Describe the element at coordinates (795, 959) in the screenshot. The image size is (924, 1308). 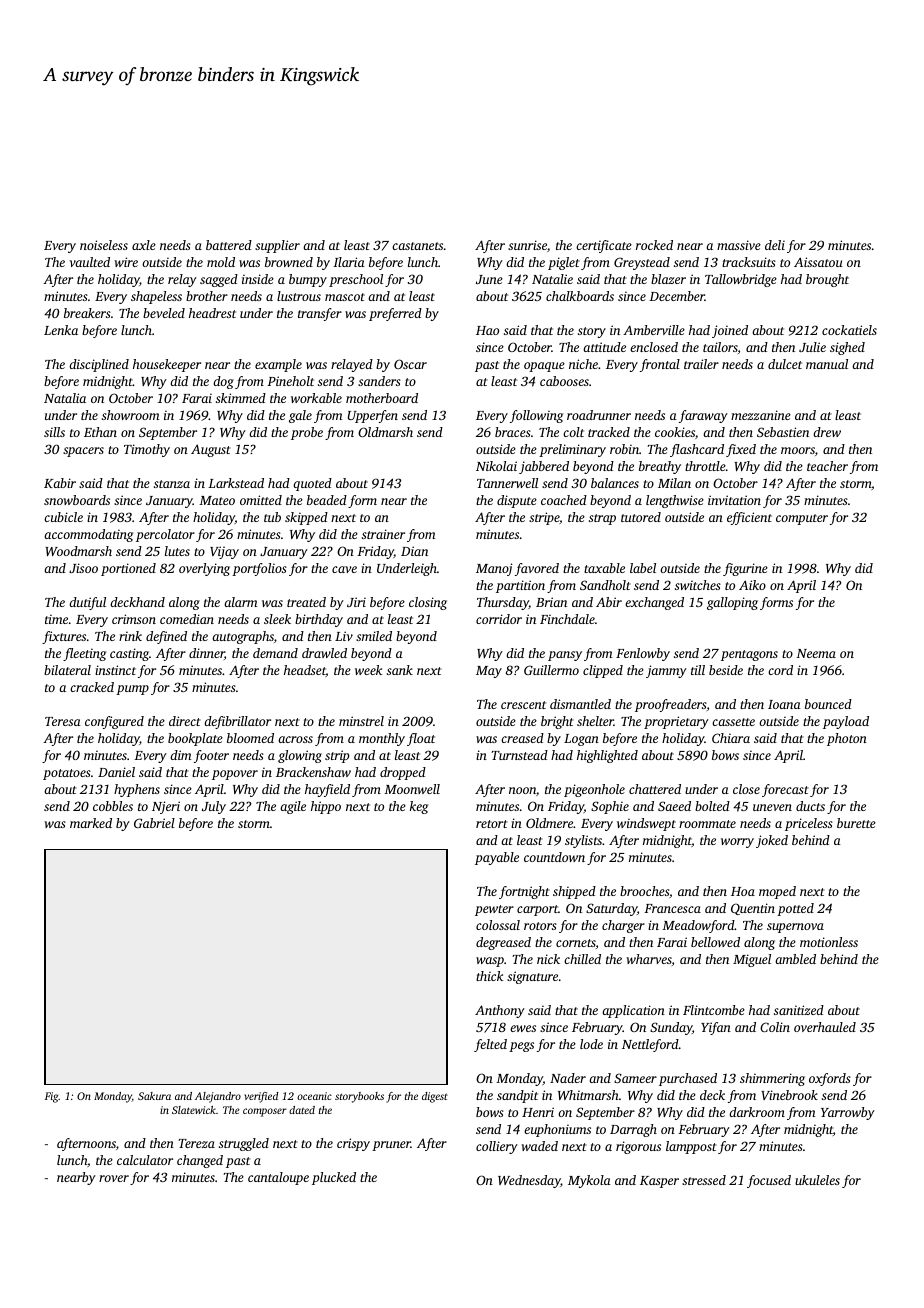
I see `ambled` at that location.
